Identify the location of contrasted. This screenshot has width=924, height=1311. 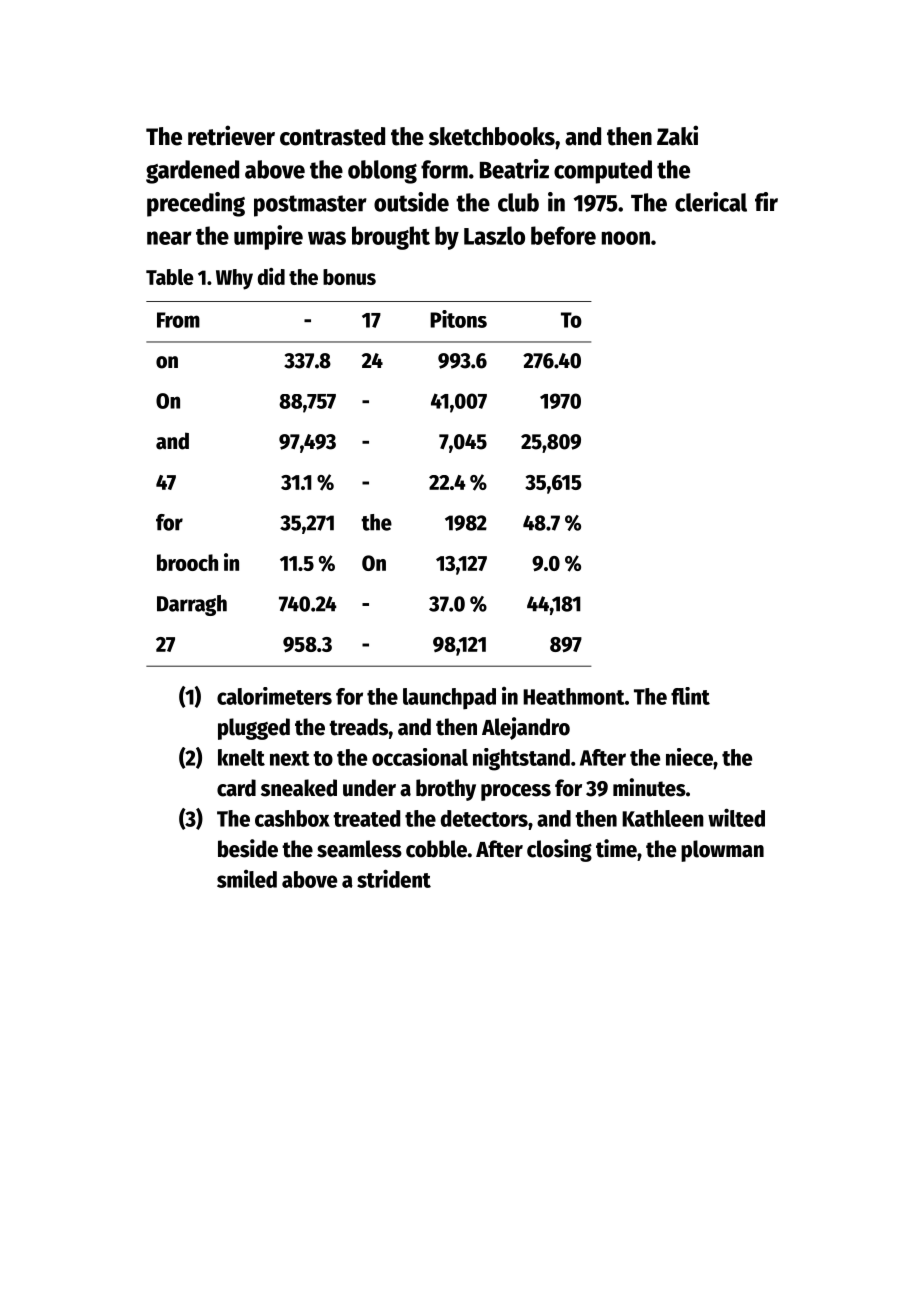
(332, 136).
